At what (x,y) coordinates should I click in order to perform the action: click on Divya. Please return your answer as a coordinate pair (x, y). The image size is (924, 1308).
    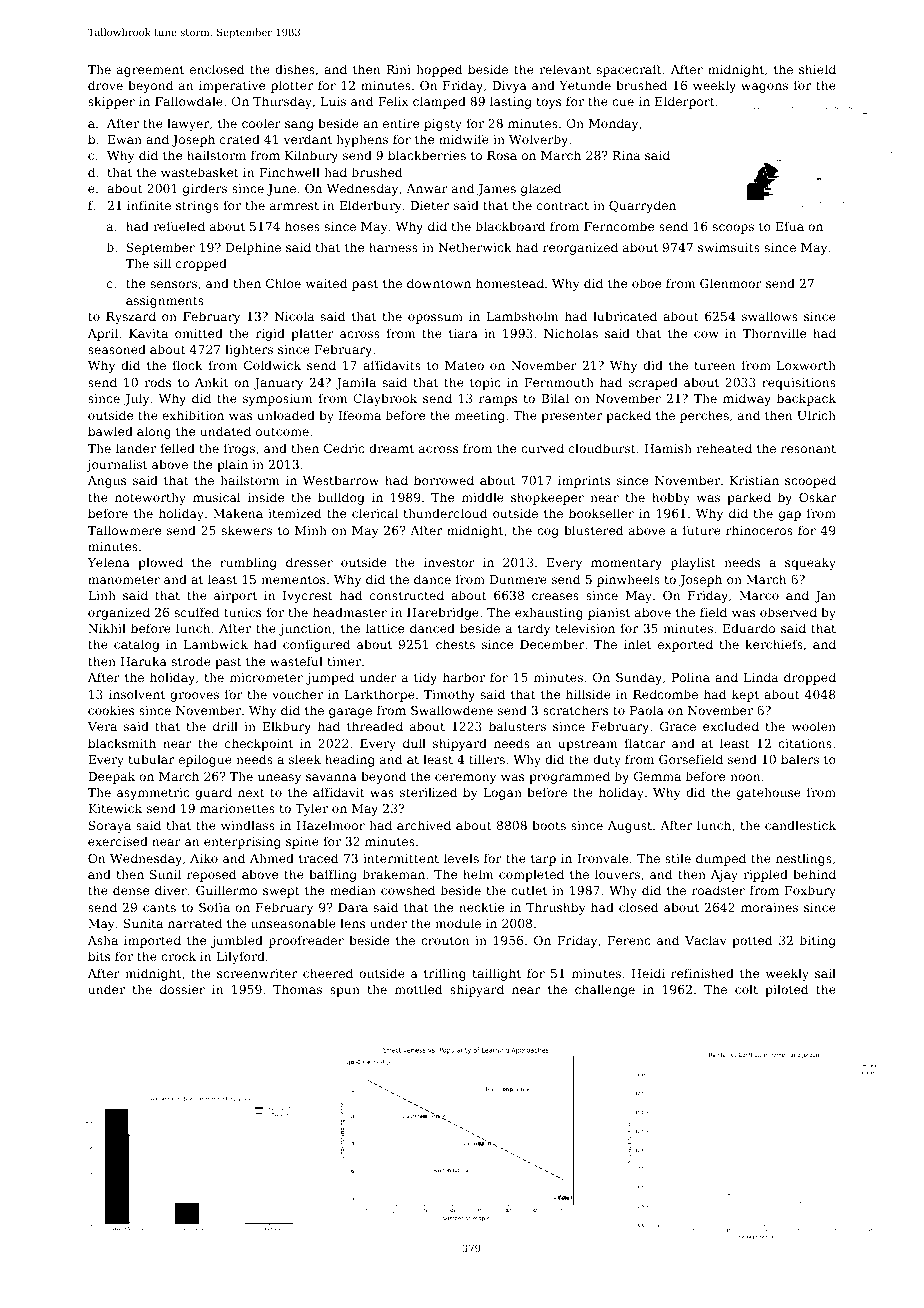
    Looking at the image, I should click on (509, 87).
